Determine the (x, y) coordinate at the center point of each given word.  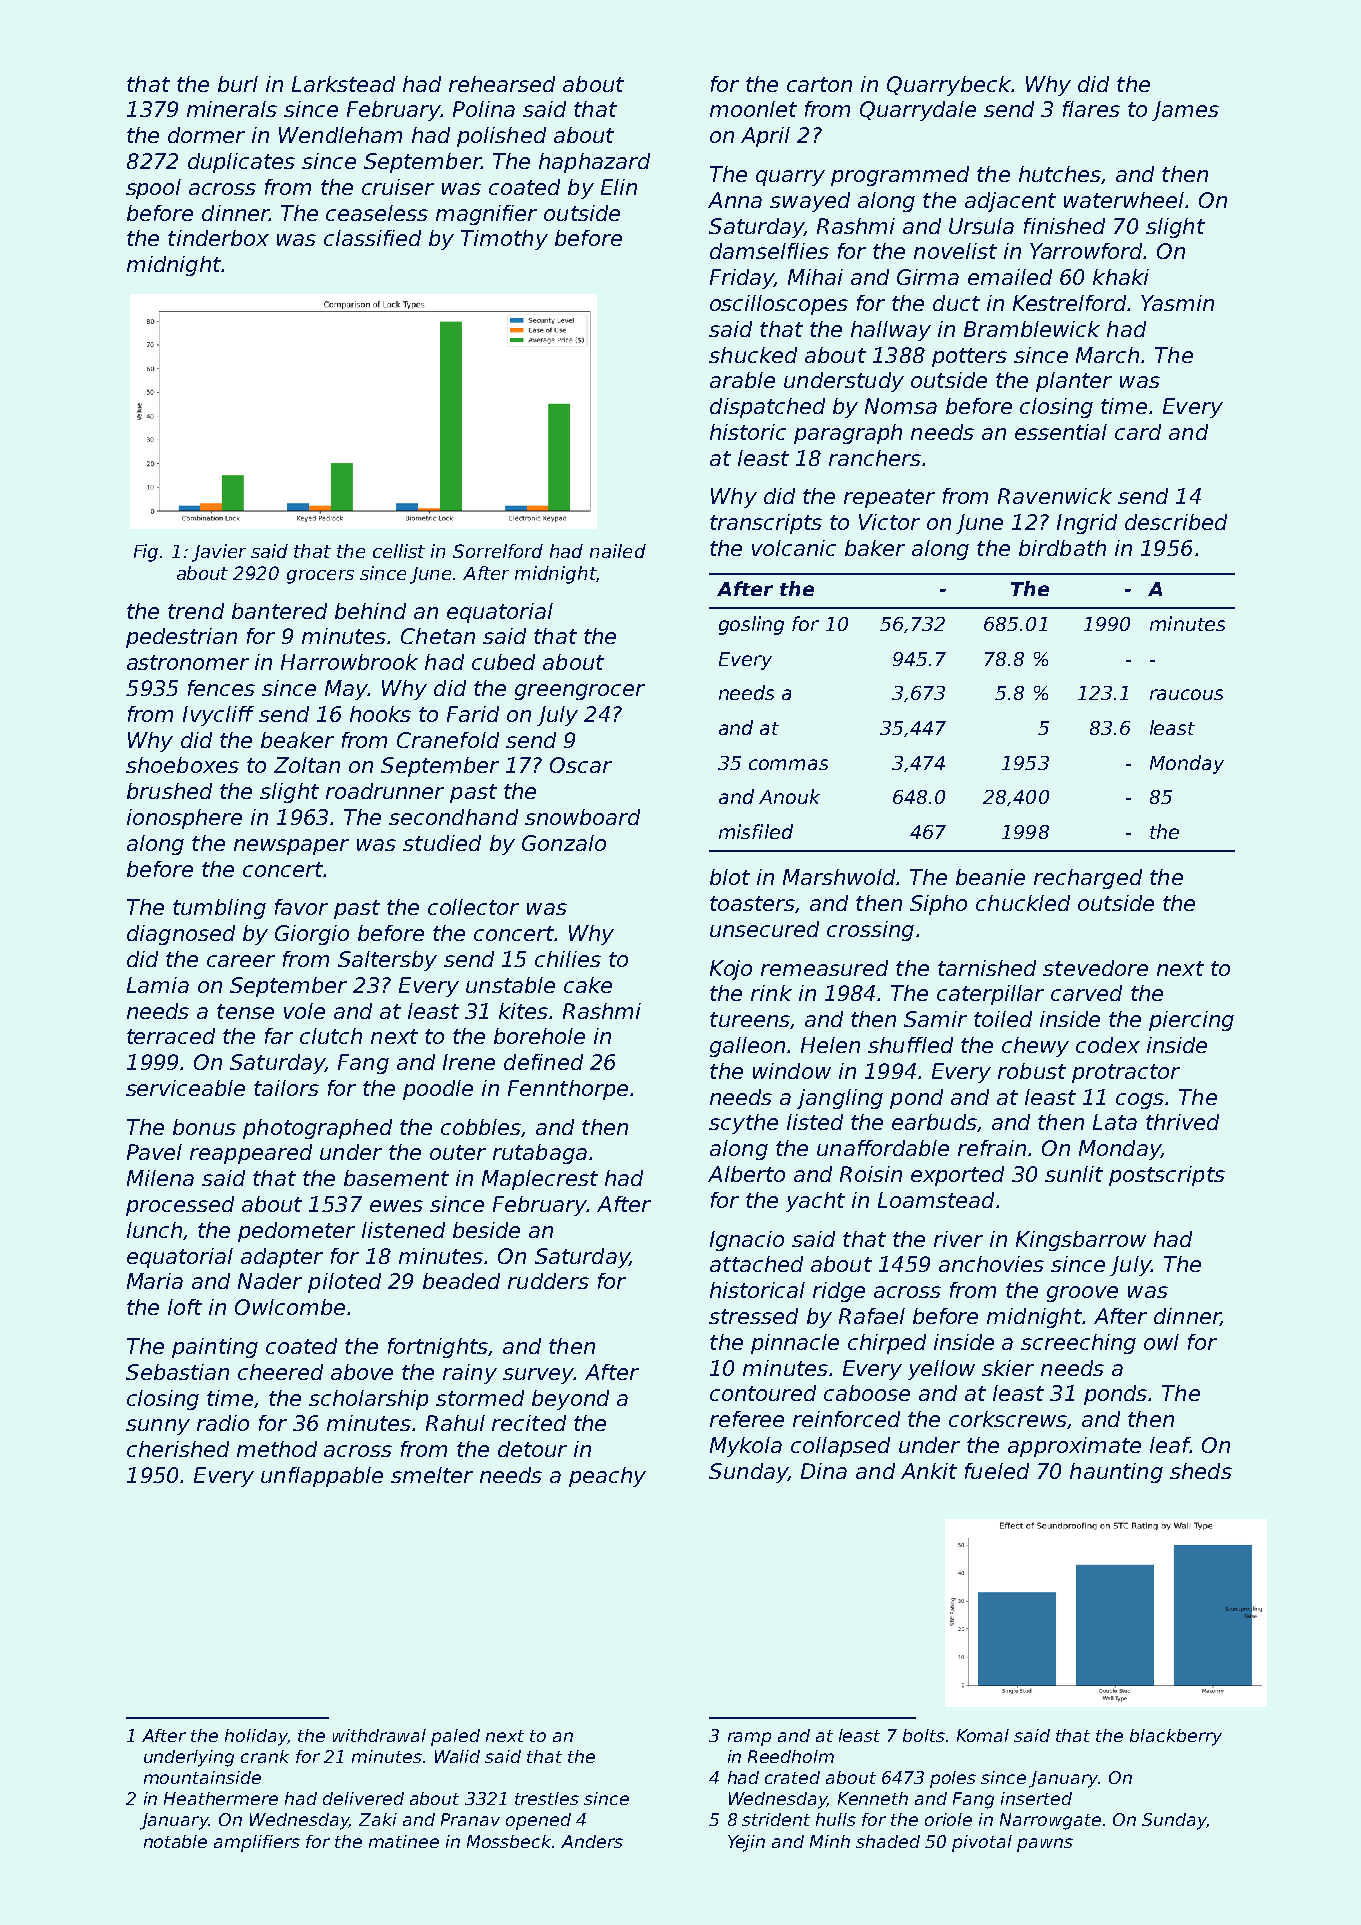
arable (742, 380)
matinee (404, 1841)
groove (1082, 1294)
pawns (1045, 1845)
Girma (928, 277)
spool (153, 189)
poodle (438, 1090)
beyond (570, 1400)
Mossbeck (509, 1841)
